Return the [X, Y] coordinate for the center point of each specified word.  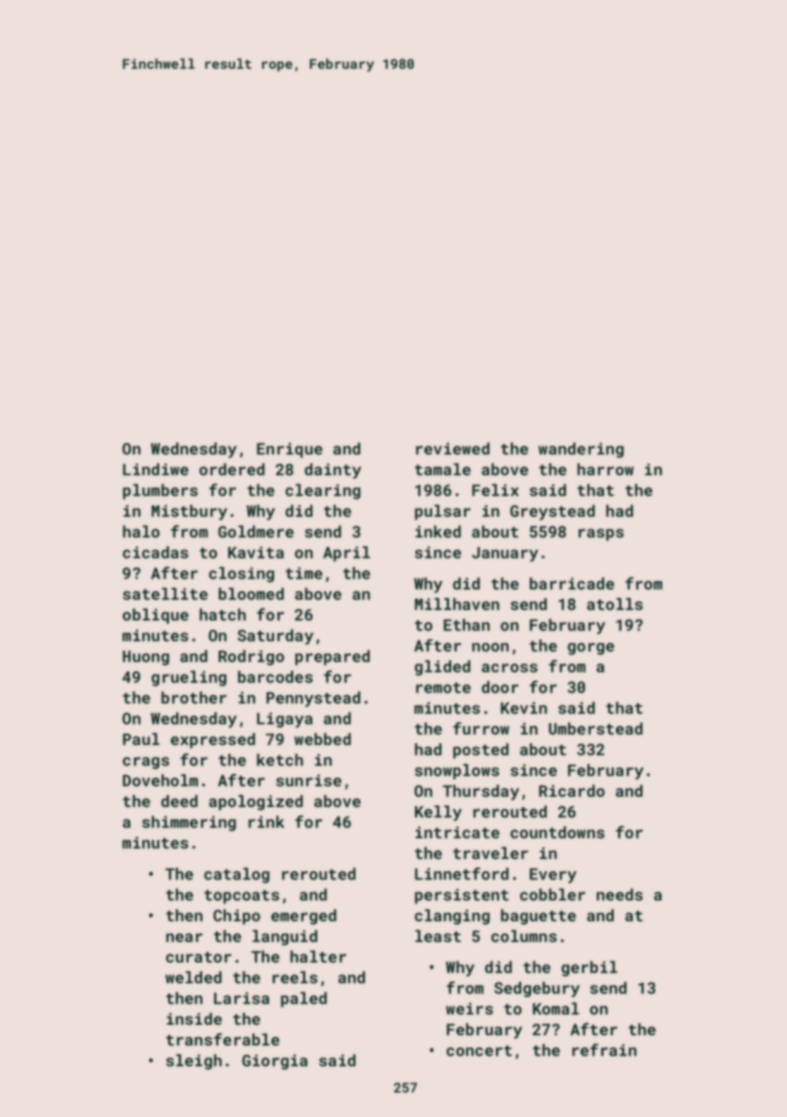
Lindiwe [156, 469]
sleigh [194, 1062]
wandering [581, 450]
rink [266, 821]
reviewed [453, 448]
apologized [256, 803]
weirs [469, 1009]
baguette [538, 917]
